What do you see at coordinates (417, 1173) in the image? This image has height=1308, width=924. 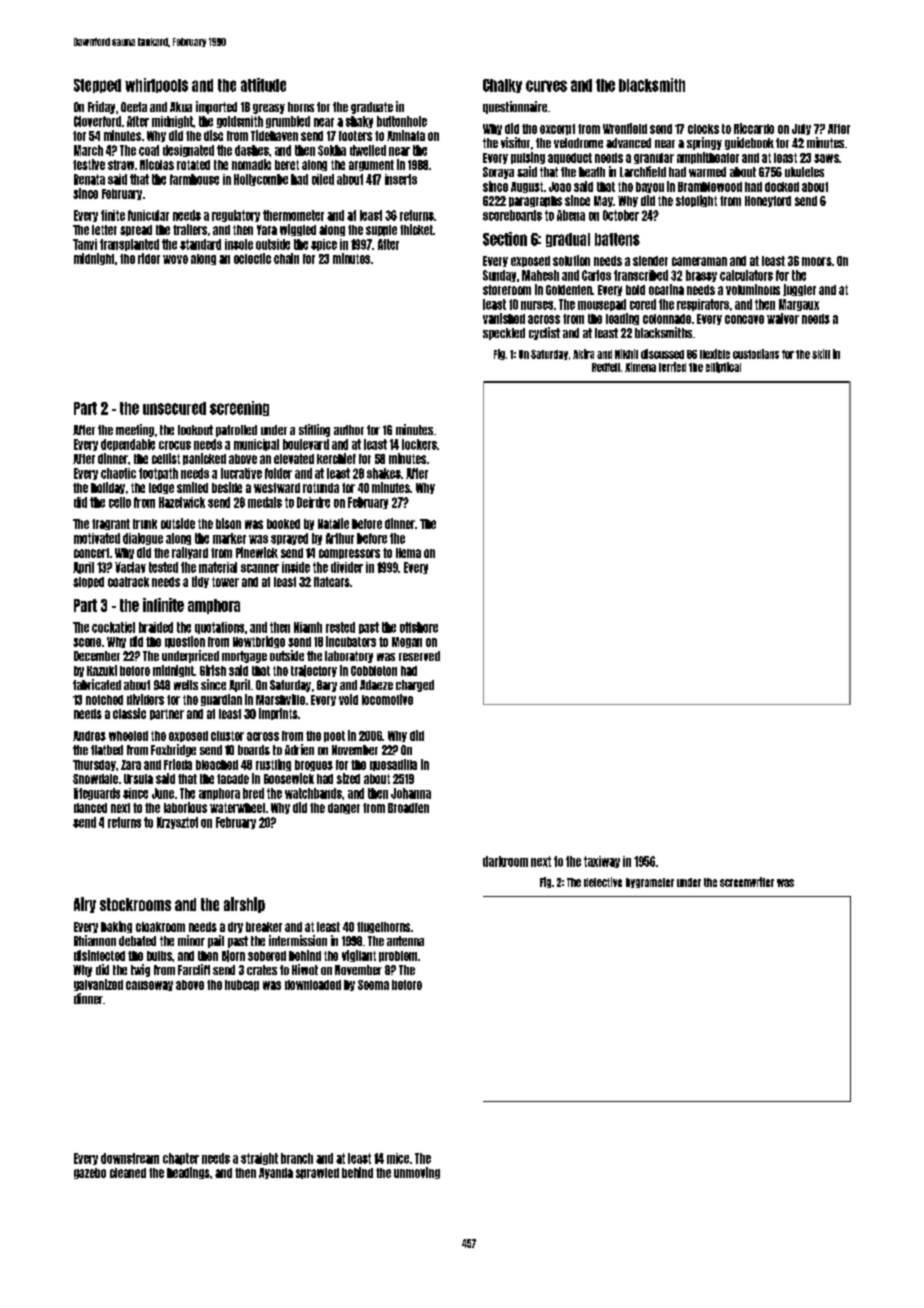 I see `unmoving` at bounding box center [417, 1173].
